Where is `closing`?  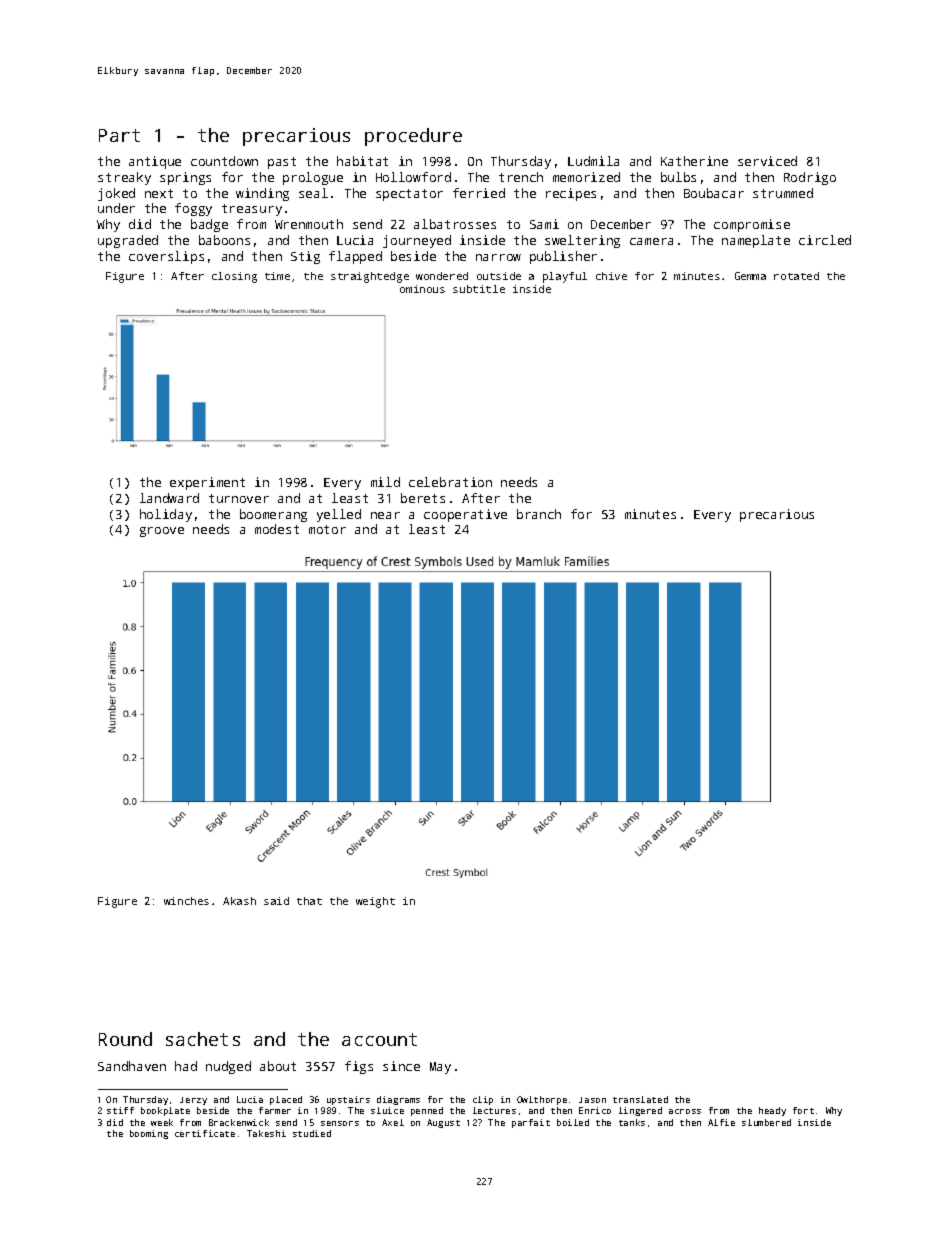 closing is located at coordinates (234, 277).
